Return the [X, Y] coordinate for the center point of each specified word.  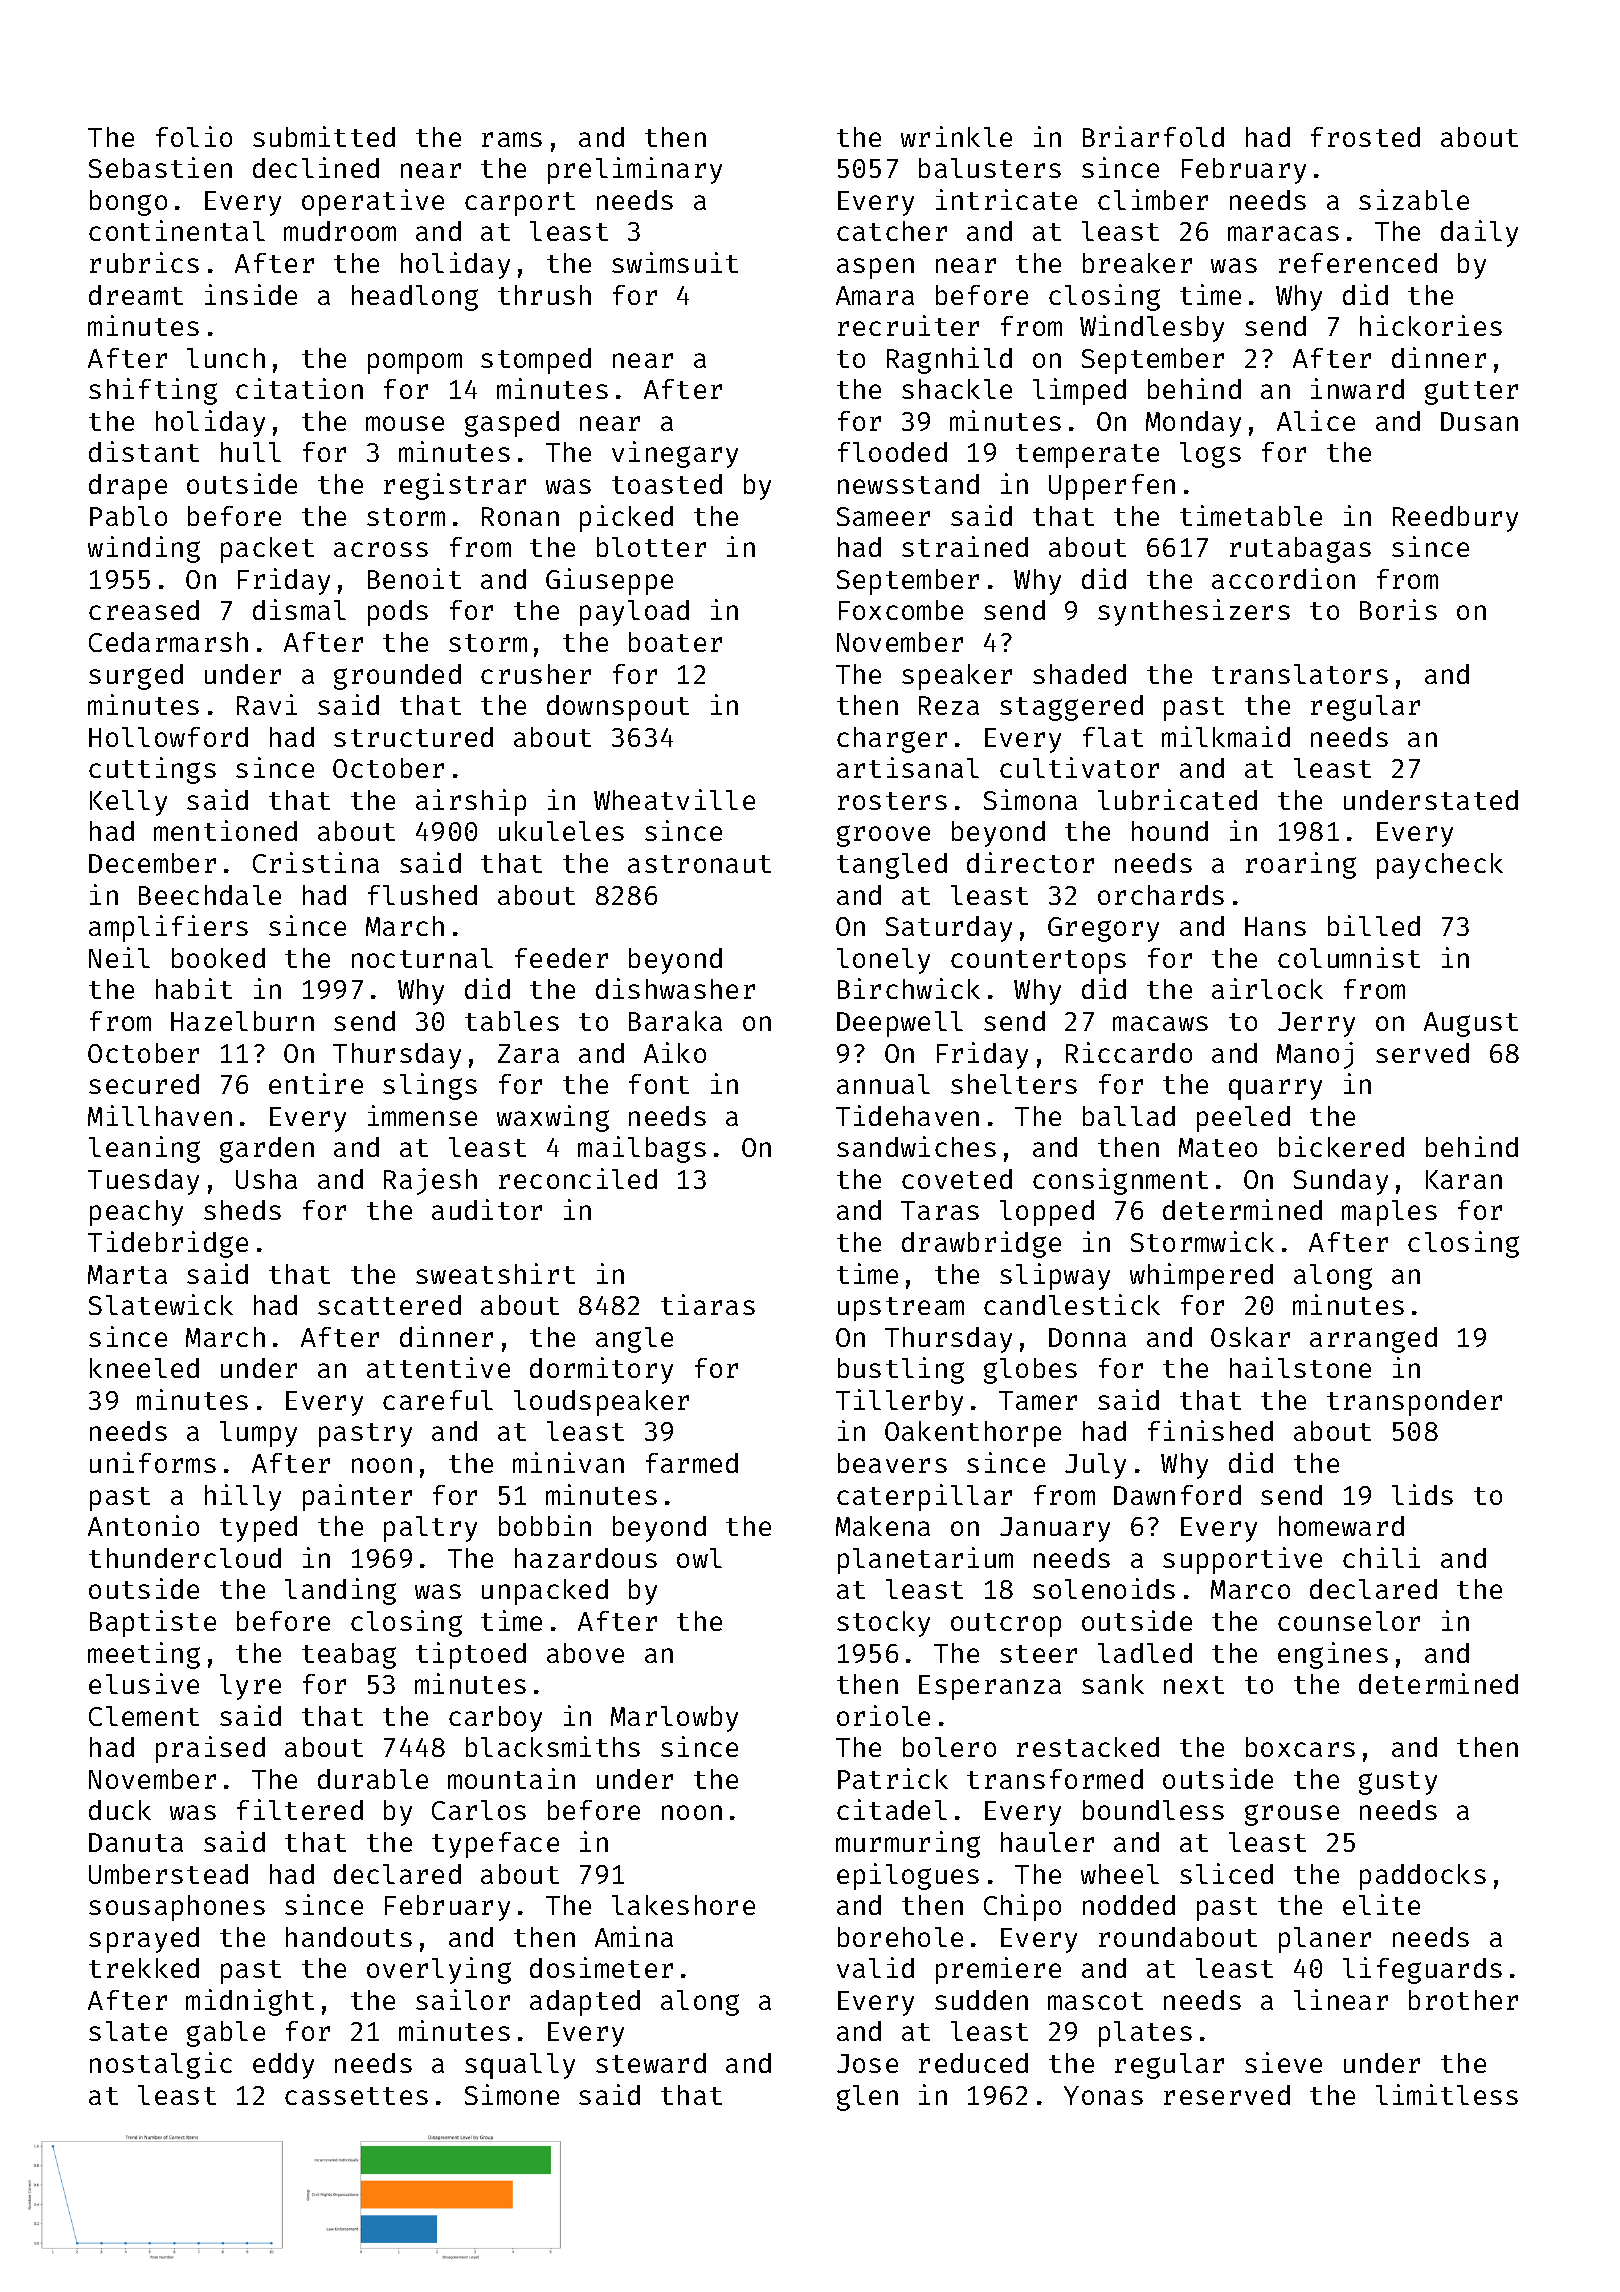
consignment [1120, 1181]
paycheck [1440, 866]
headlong [415, 298]
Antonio [143, 1525]
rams [512, 139]
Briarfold [1153, 136]
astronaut [699, 864]
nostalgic [161, 2065]
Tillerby [899, 1402]
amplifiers [168, 928]
